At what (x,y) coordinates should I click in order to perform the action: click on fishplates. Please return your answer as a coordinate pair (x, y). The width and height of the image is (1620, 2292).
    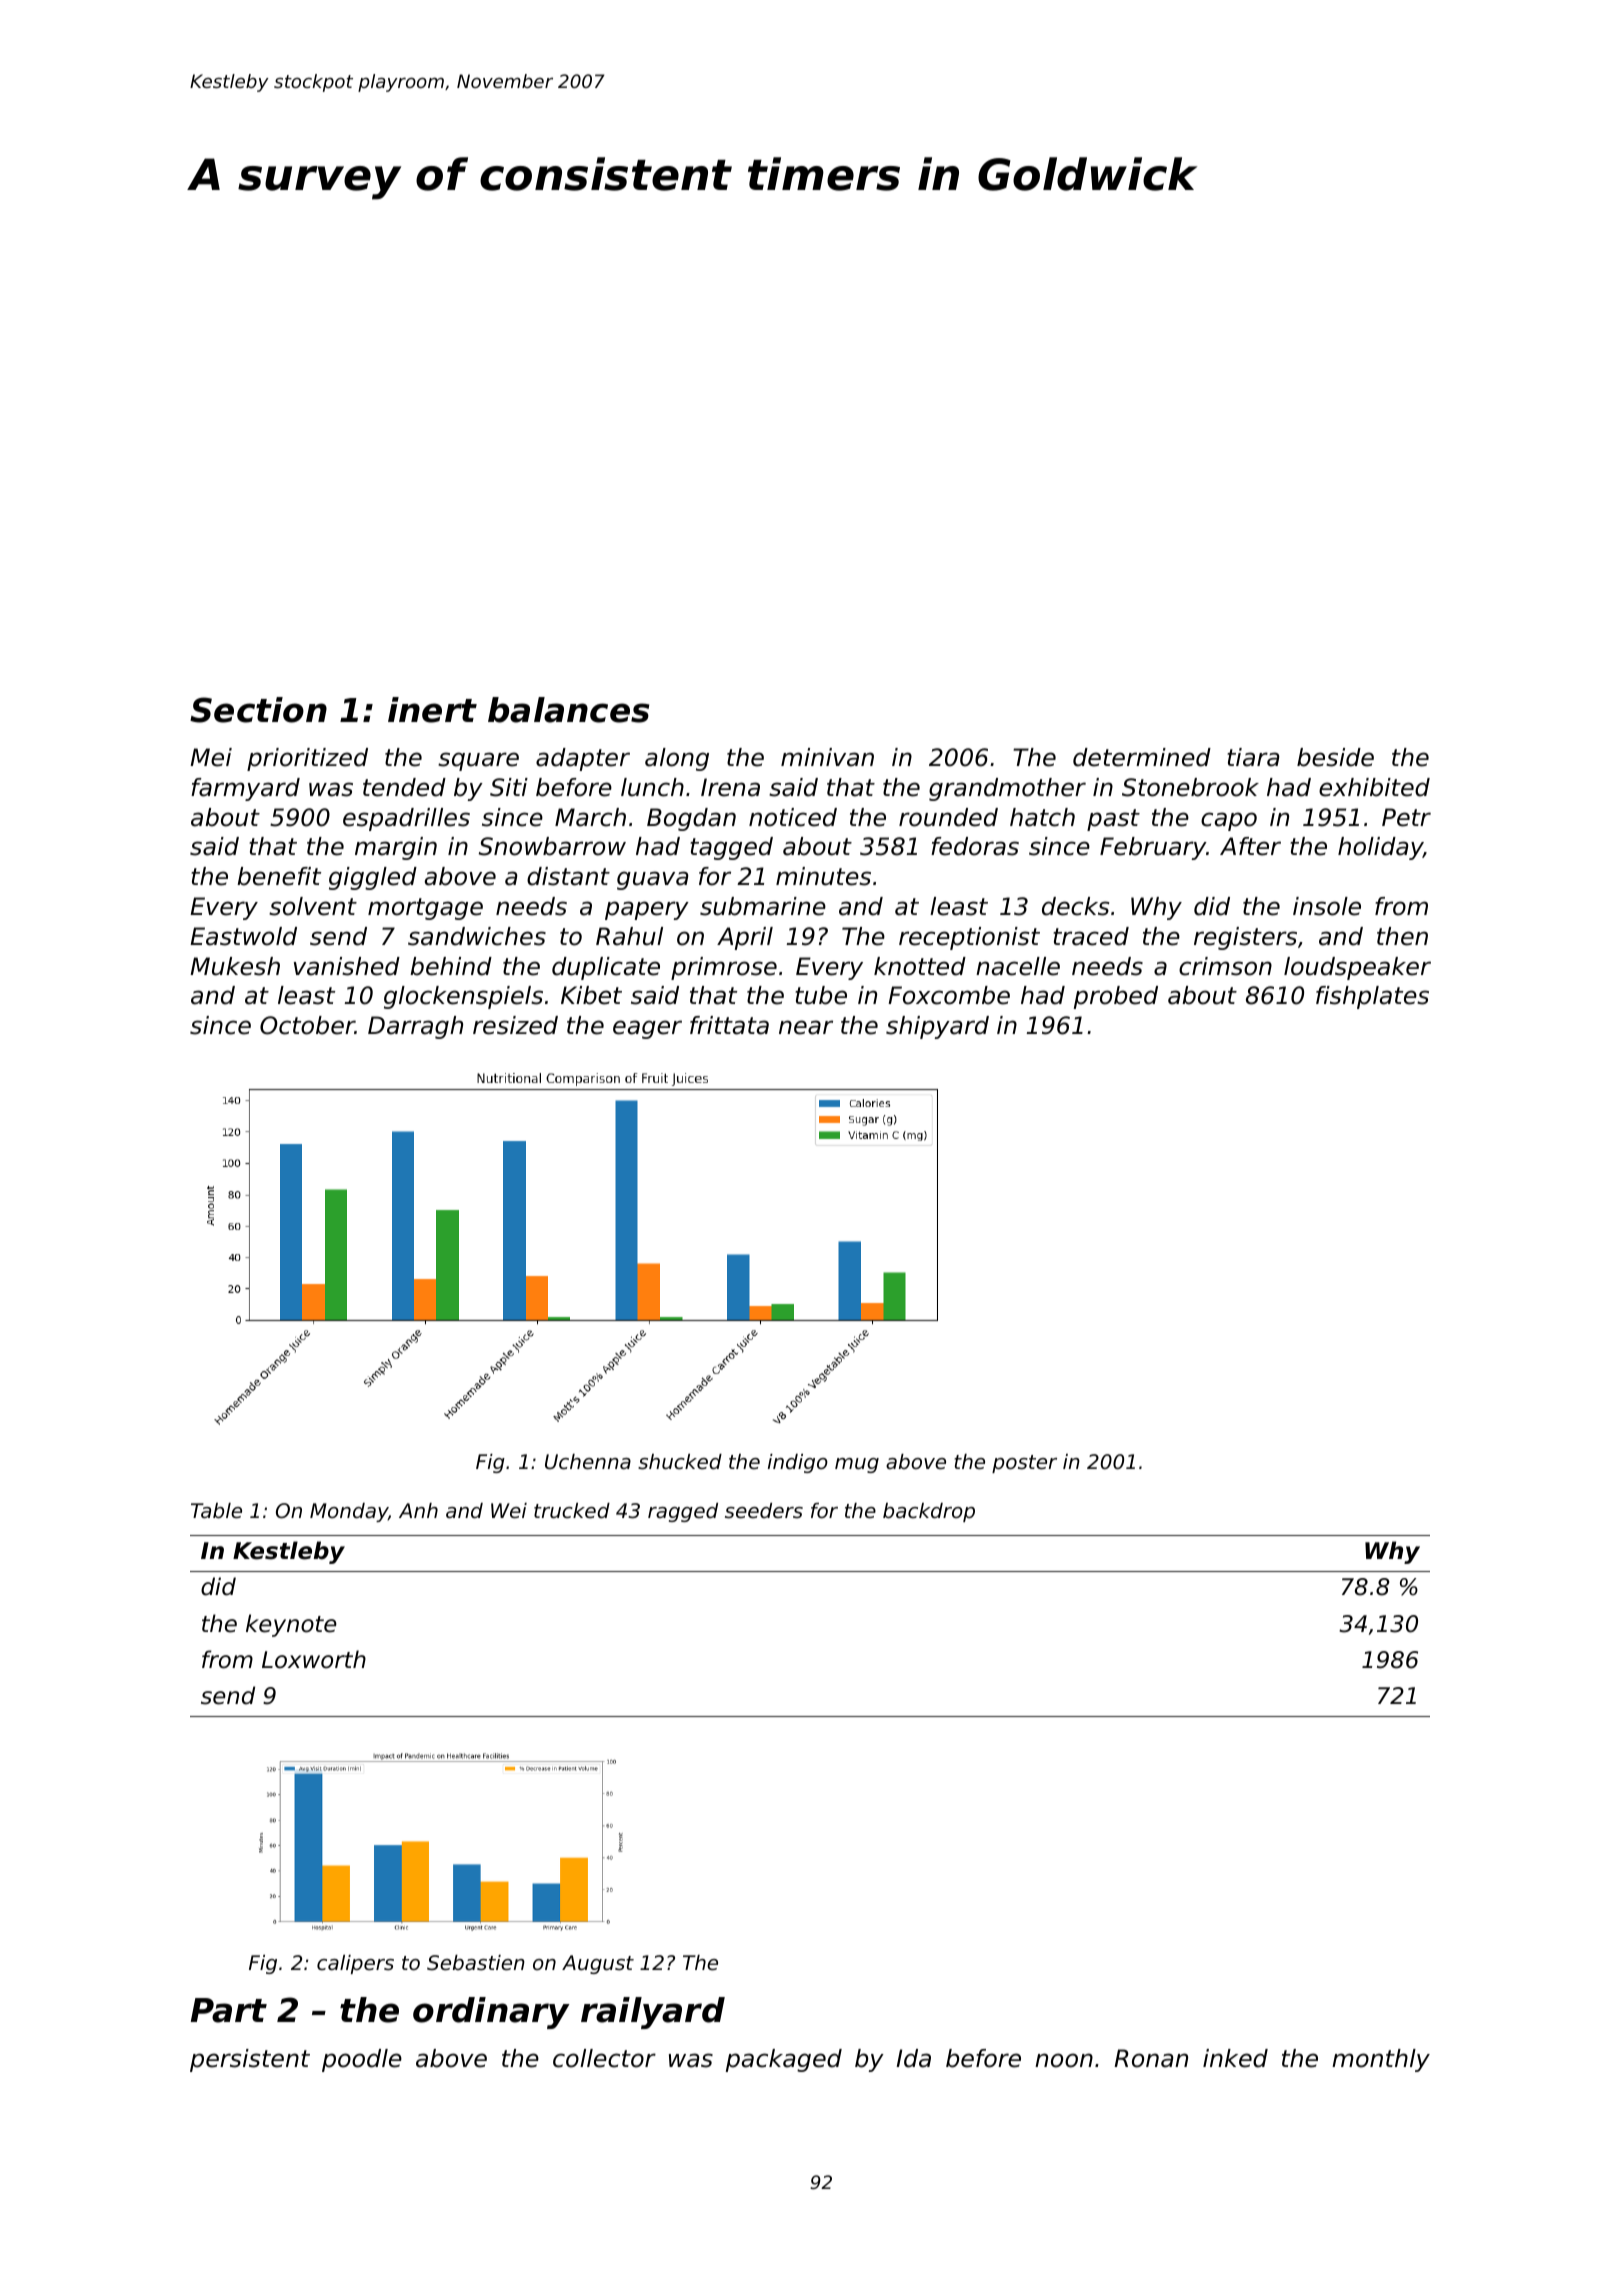
    Looking at the image, I should click on (1372, 997).
